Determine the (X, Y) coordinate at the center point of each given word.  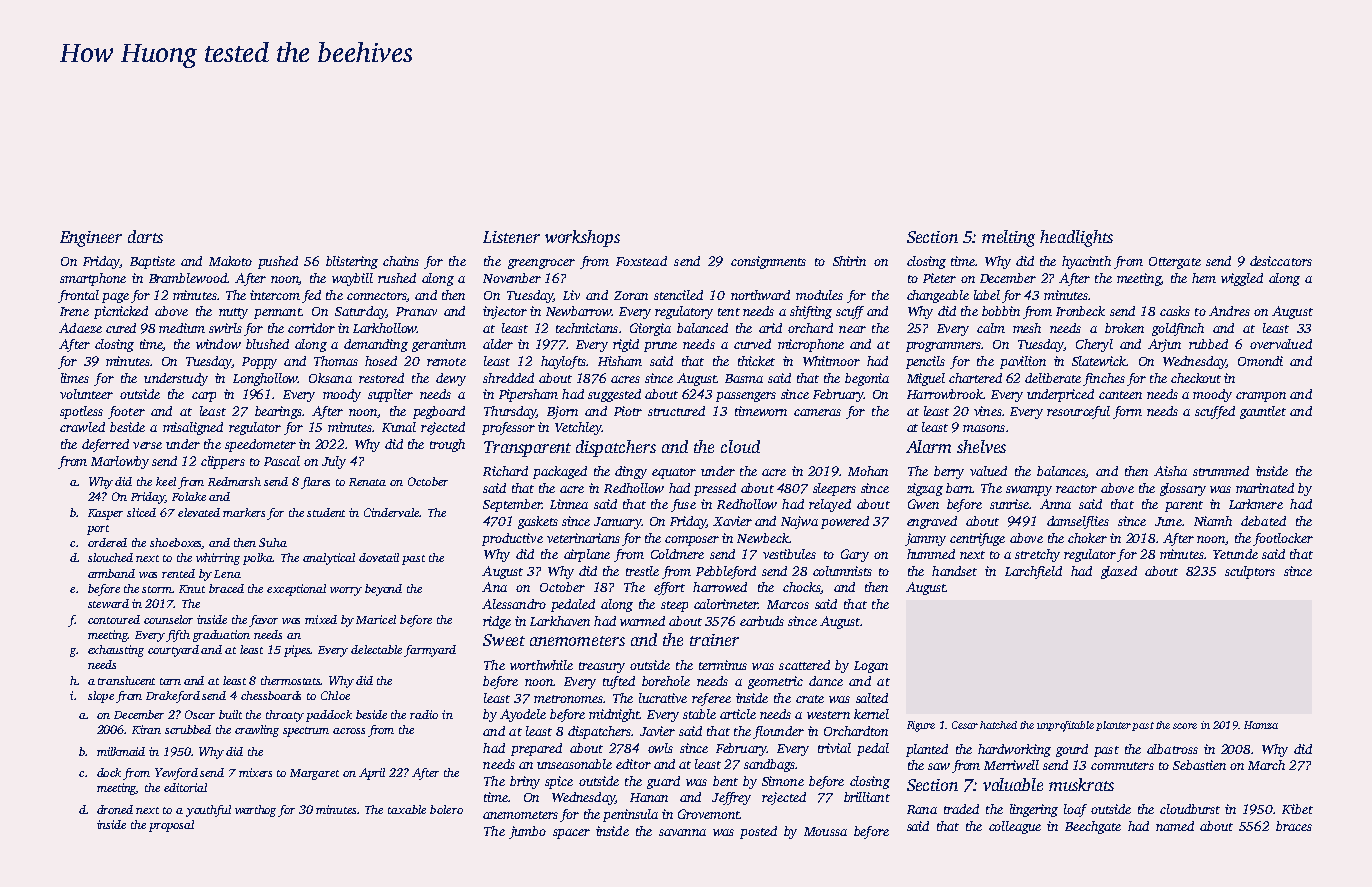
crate (810, 699)
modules (819, 295)
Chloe (335, 695)
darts (145, 236)
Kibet (1297, 809)
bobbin (1001, 311)
